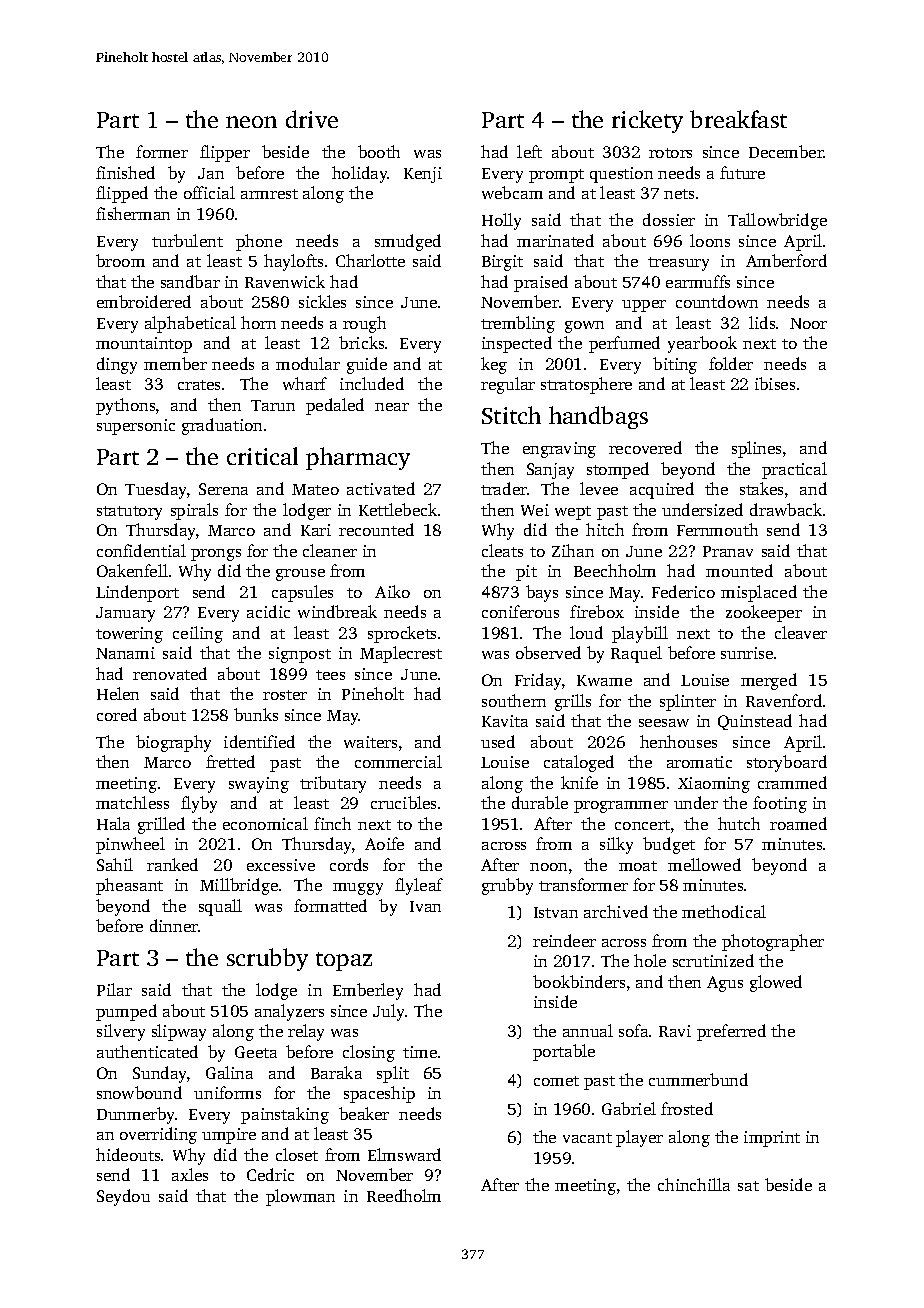 This screenshot has height=1308, width=924. Describe the element at coordinates (404, 1195) in the screenshot. I see `Reedholm` at that location.
